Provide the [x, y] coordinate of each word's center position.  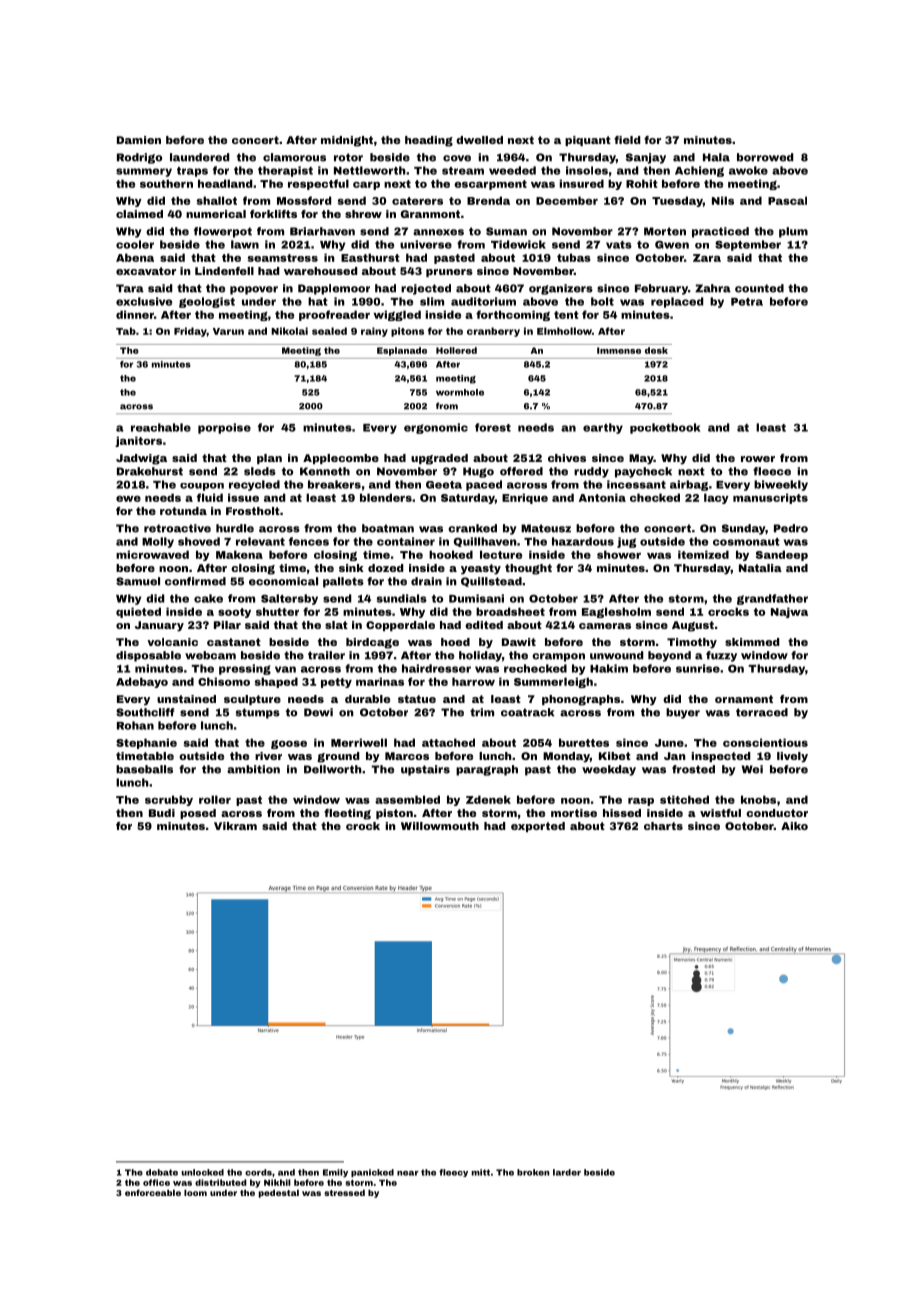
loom [195, 1192]
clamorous [294, 157]
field [627, 140]
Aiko [794, 826]
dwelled [479, 140]
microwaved [152, 554]
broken [533, 1172]
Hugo [478, 472]
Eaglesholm [616, 612]
